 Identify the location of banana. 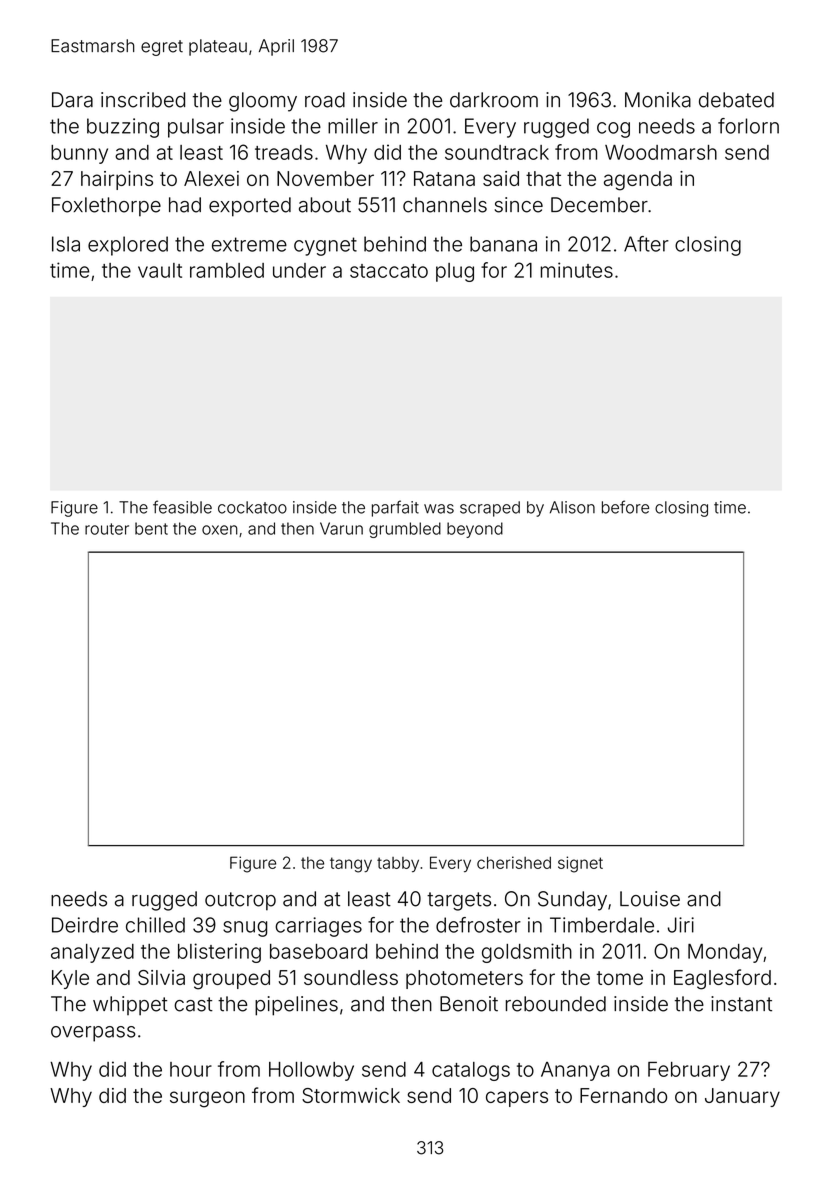
(503, 244).
